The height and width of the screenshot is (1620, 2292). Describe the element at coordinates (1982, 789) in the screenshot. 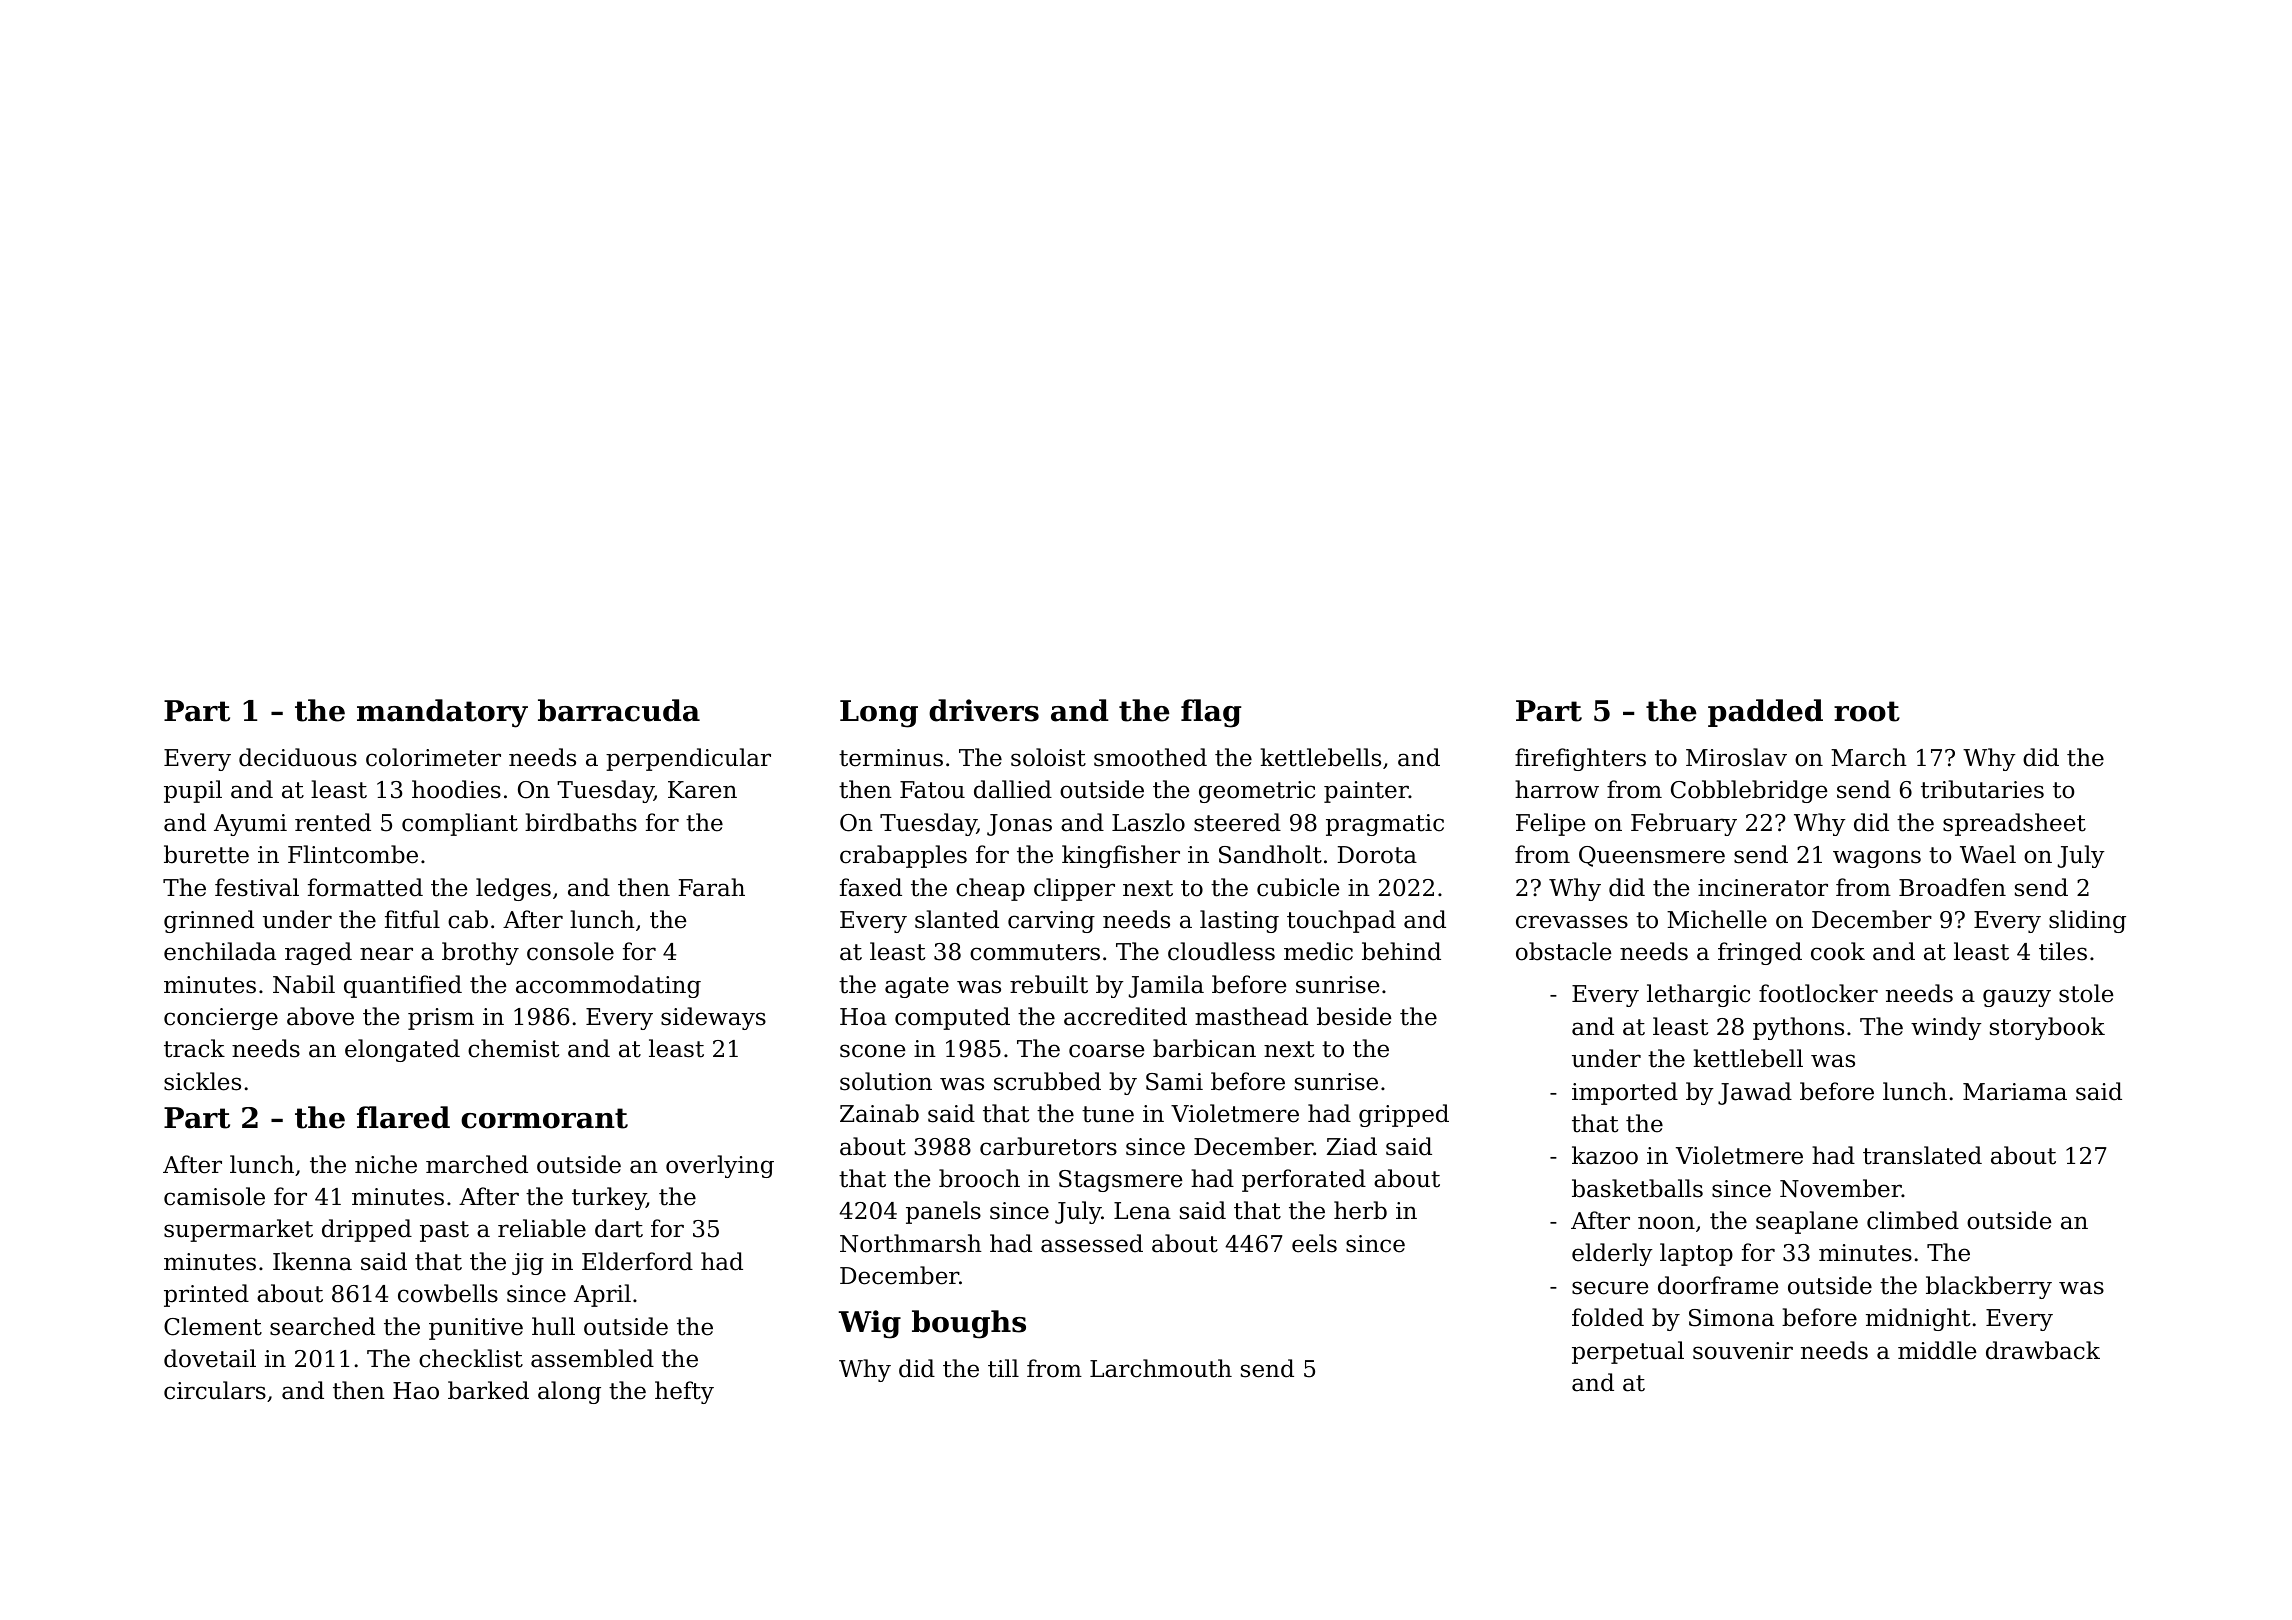

I see `tributaries` at that location.
